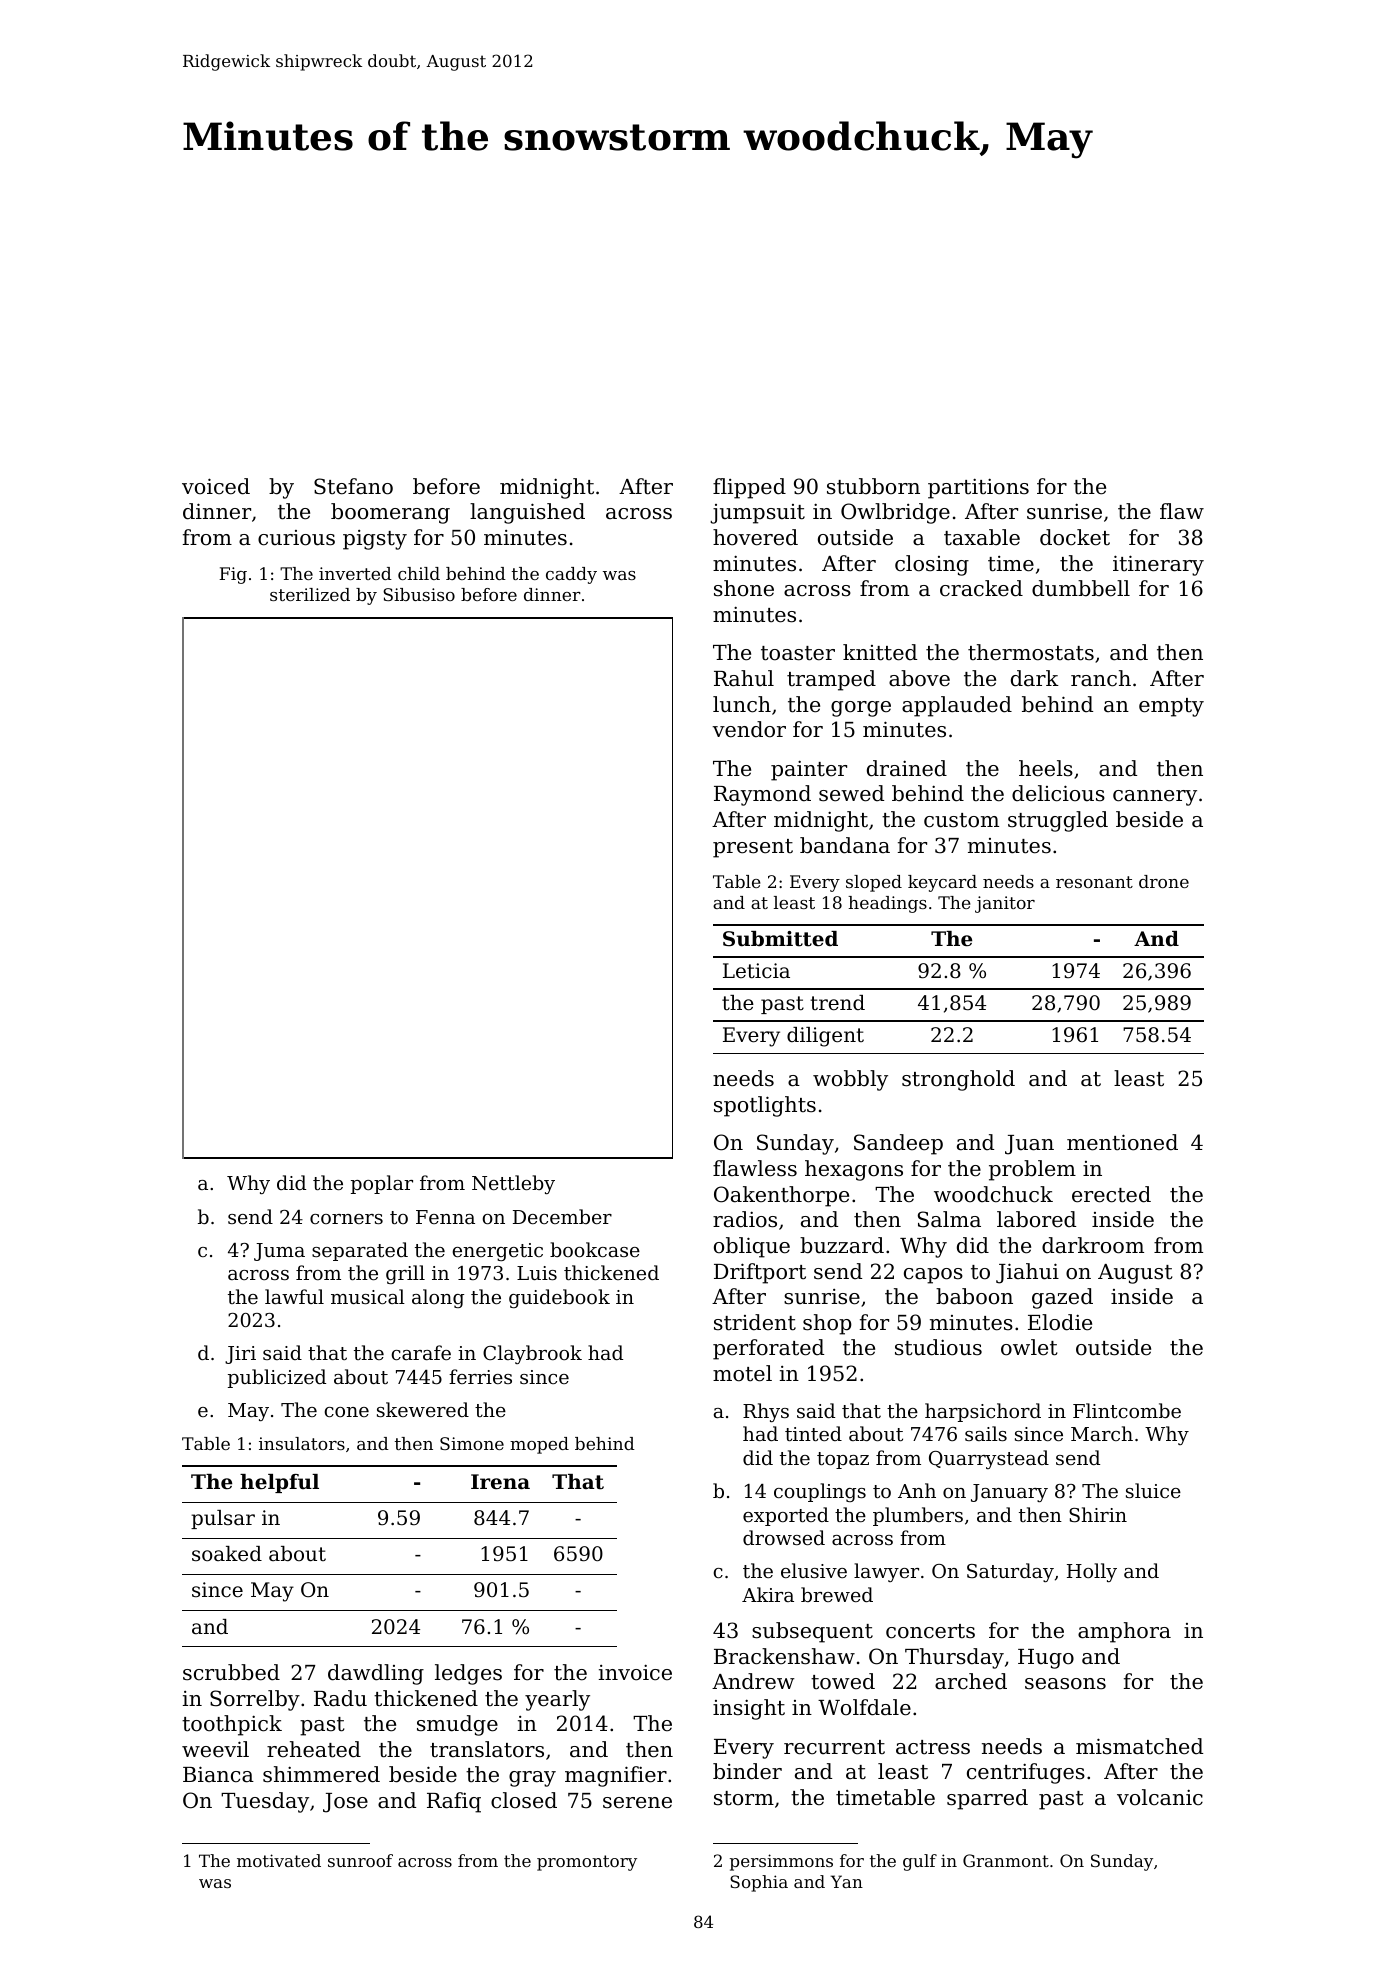 This page has width=1386, height=1969. Describe the element at coordinates (216, 486) in the page. I see `voiced` at that location.
